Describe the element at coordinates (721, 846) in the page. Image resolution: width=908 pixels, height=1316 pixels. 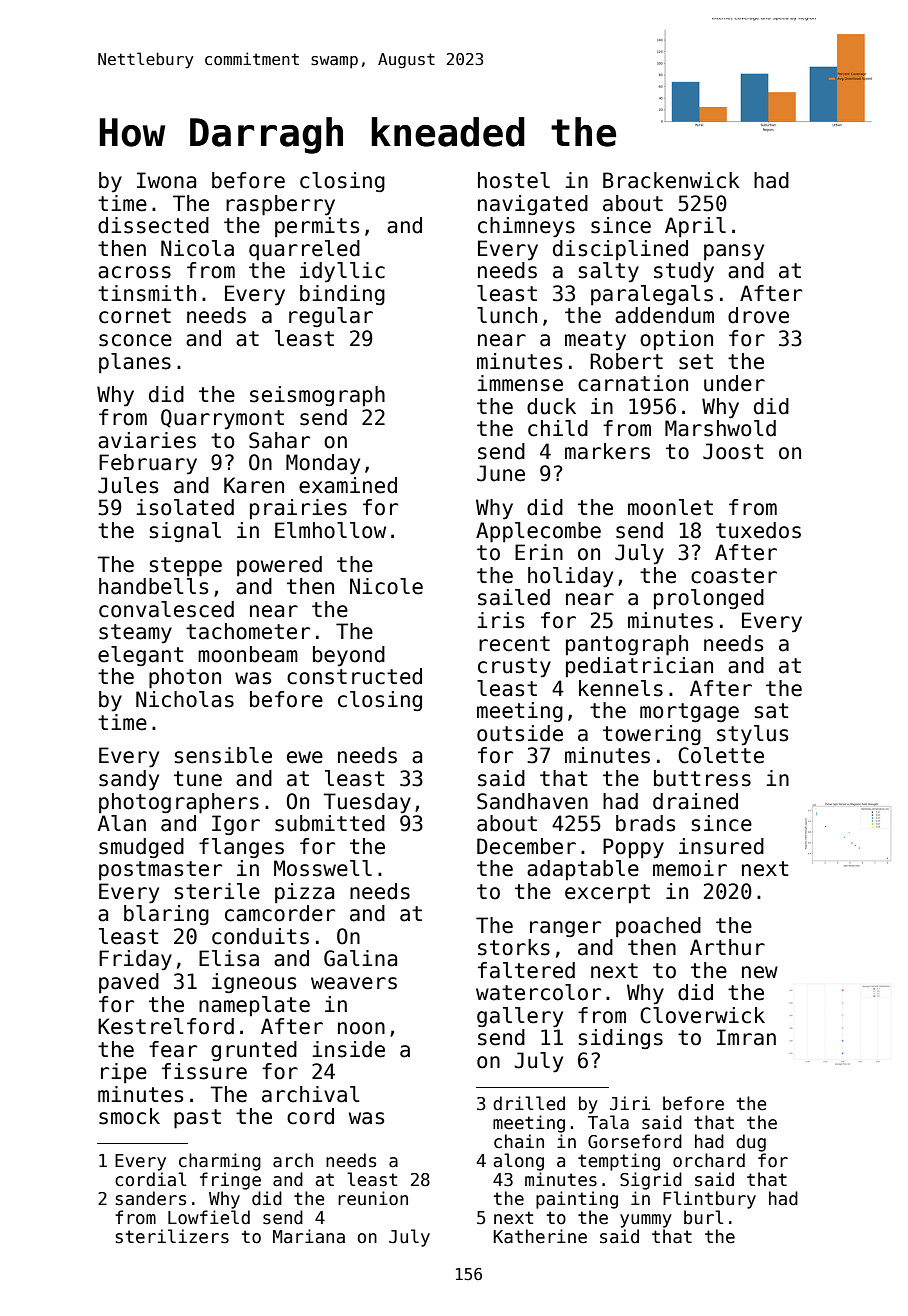
I see `insured` at that location.
